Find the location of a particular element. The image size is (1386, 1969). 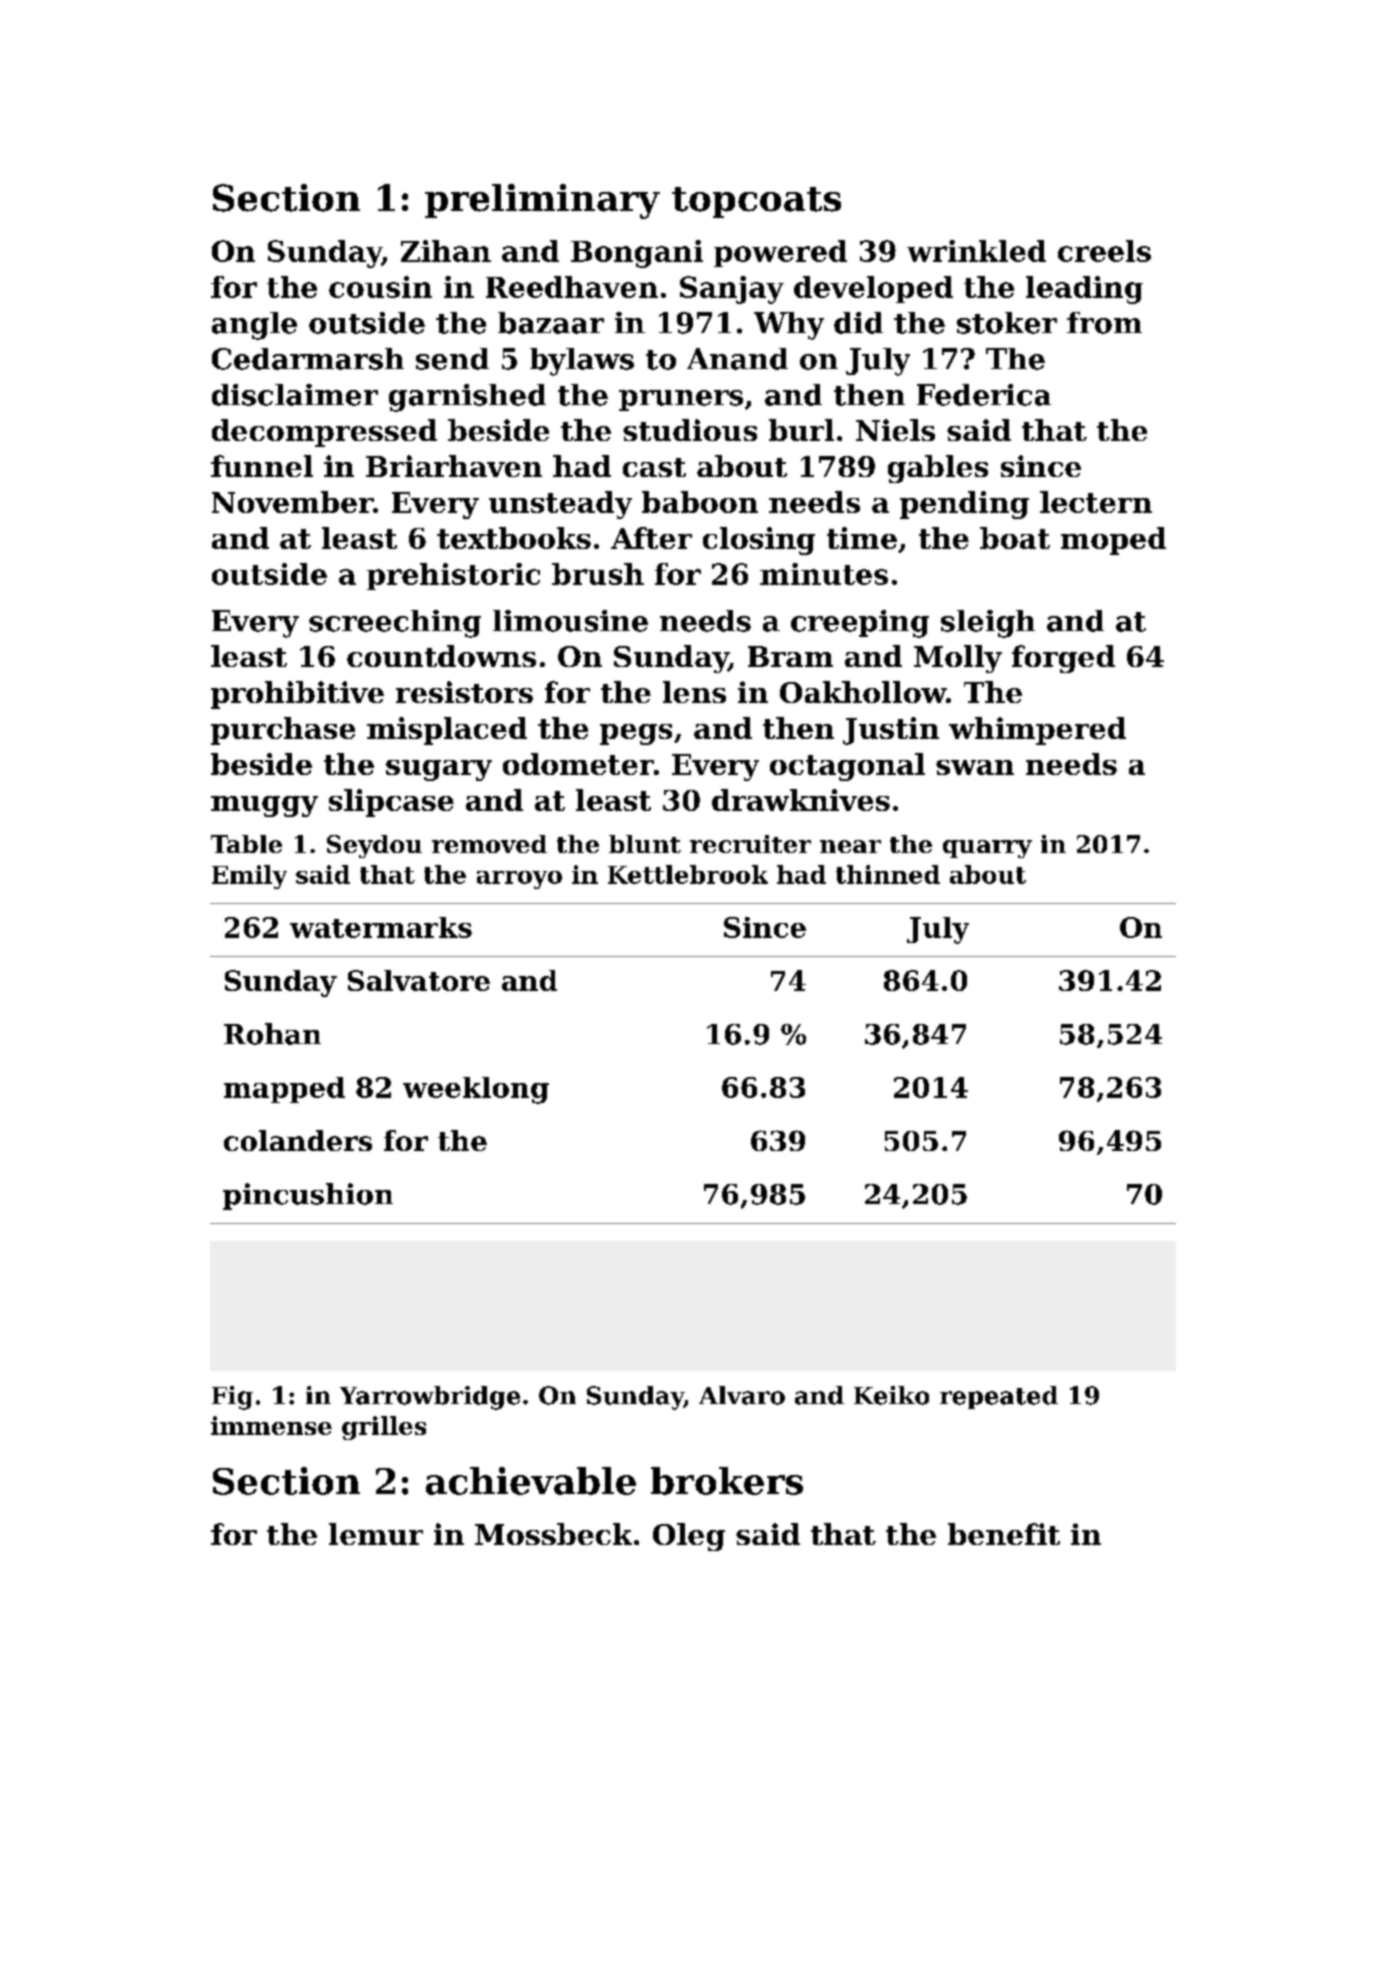

Alvaro is located at coordinates (742, 1395).
